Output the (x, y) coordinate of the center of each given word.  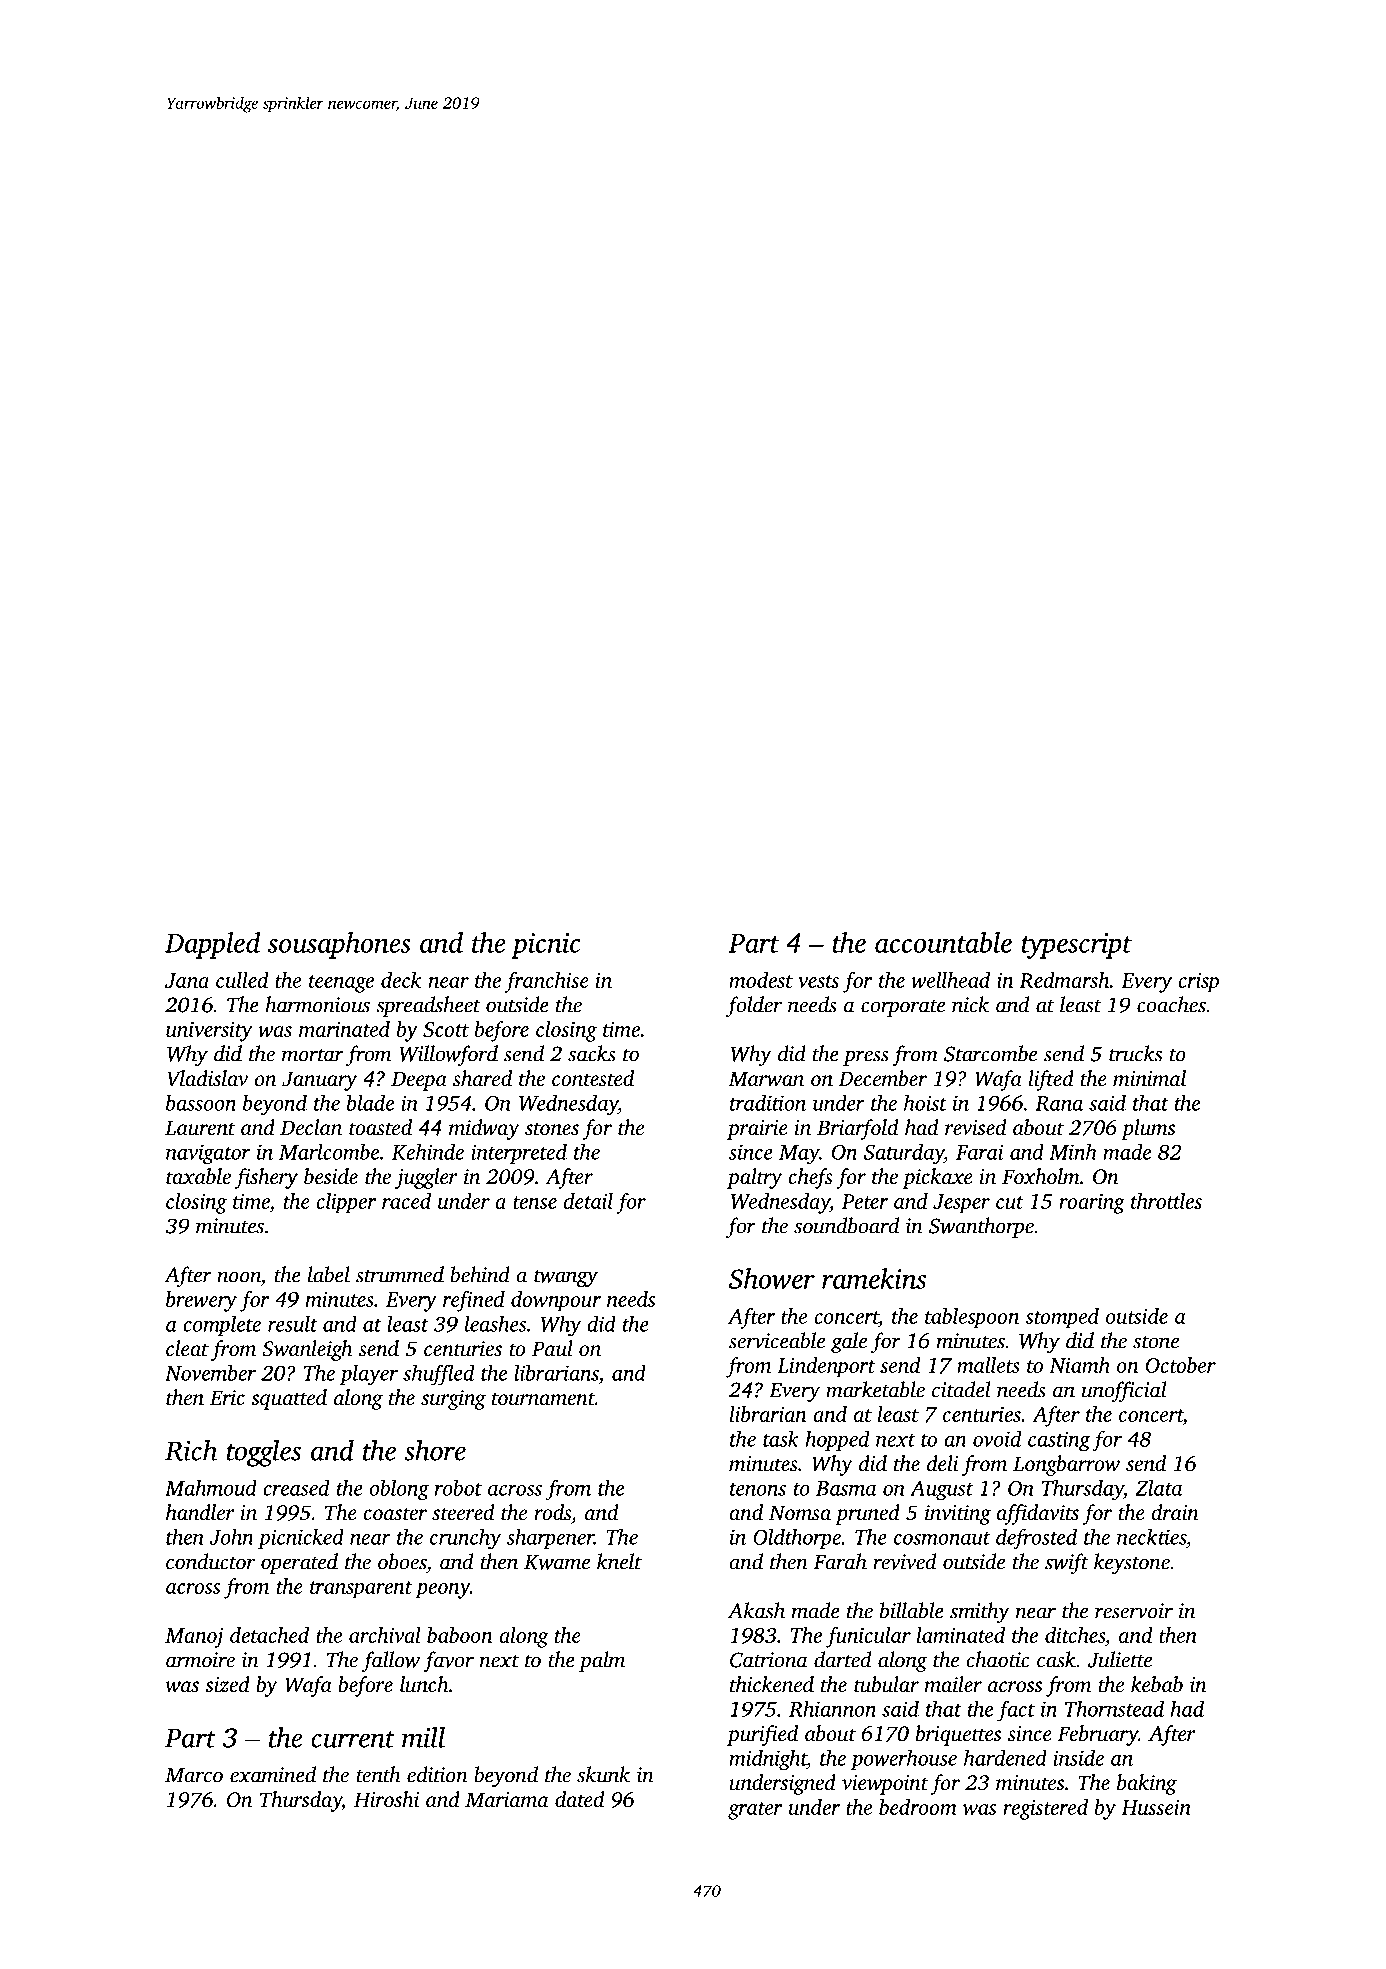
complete (222, 1325)
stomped (1062, 1318)
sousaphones (339, 945)
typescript (1076, 946)
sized (227, 1684)
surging (453, 1400)
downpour (556, 1301)
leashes (495, 1323)
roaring (1092, 1204)
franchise (547, 982)
